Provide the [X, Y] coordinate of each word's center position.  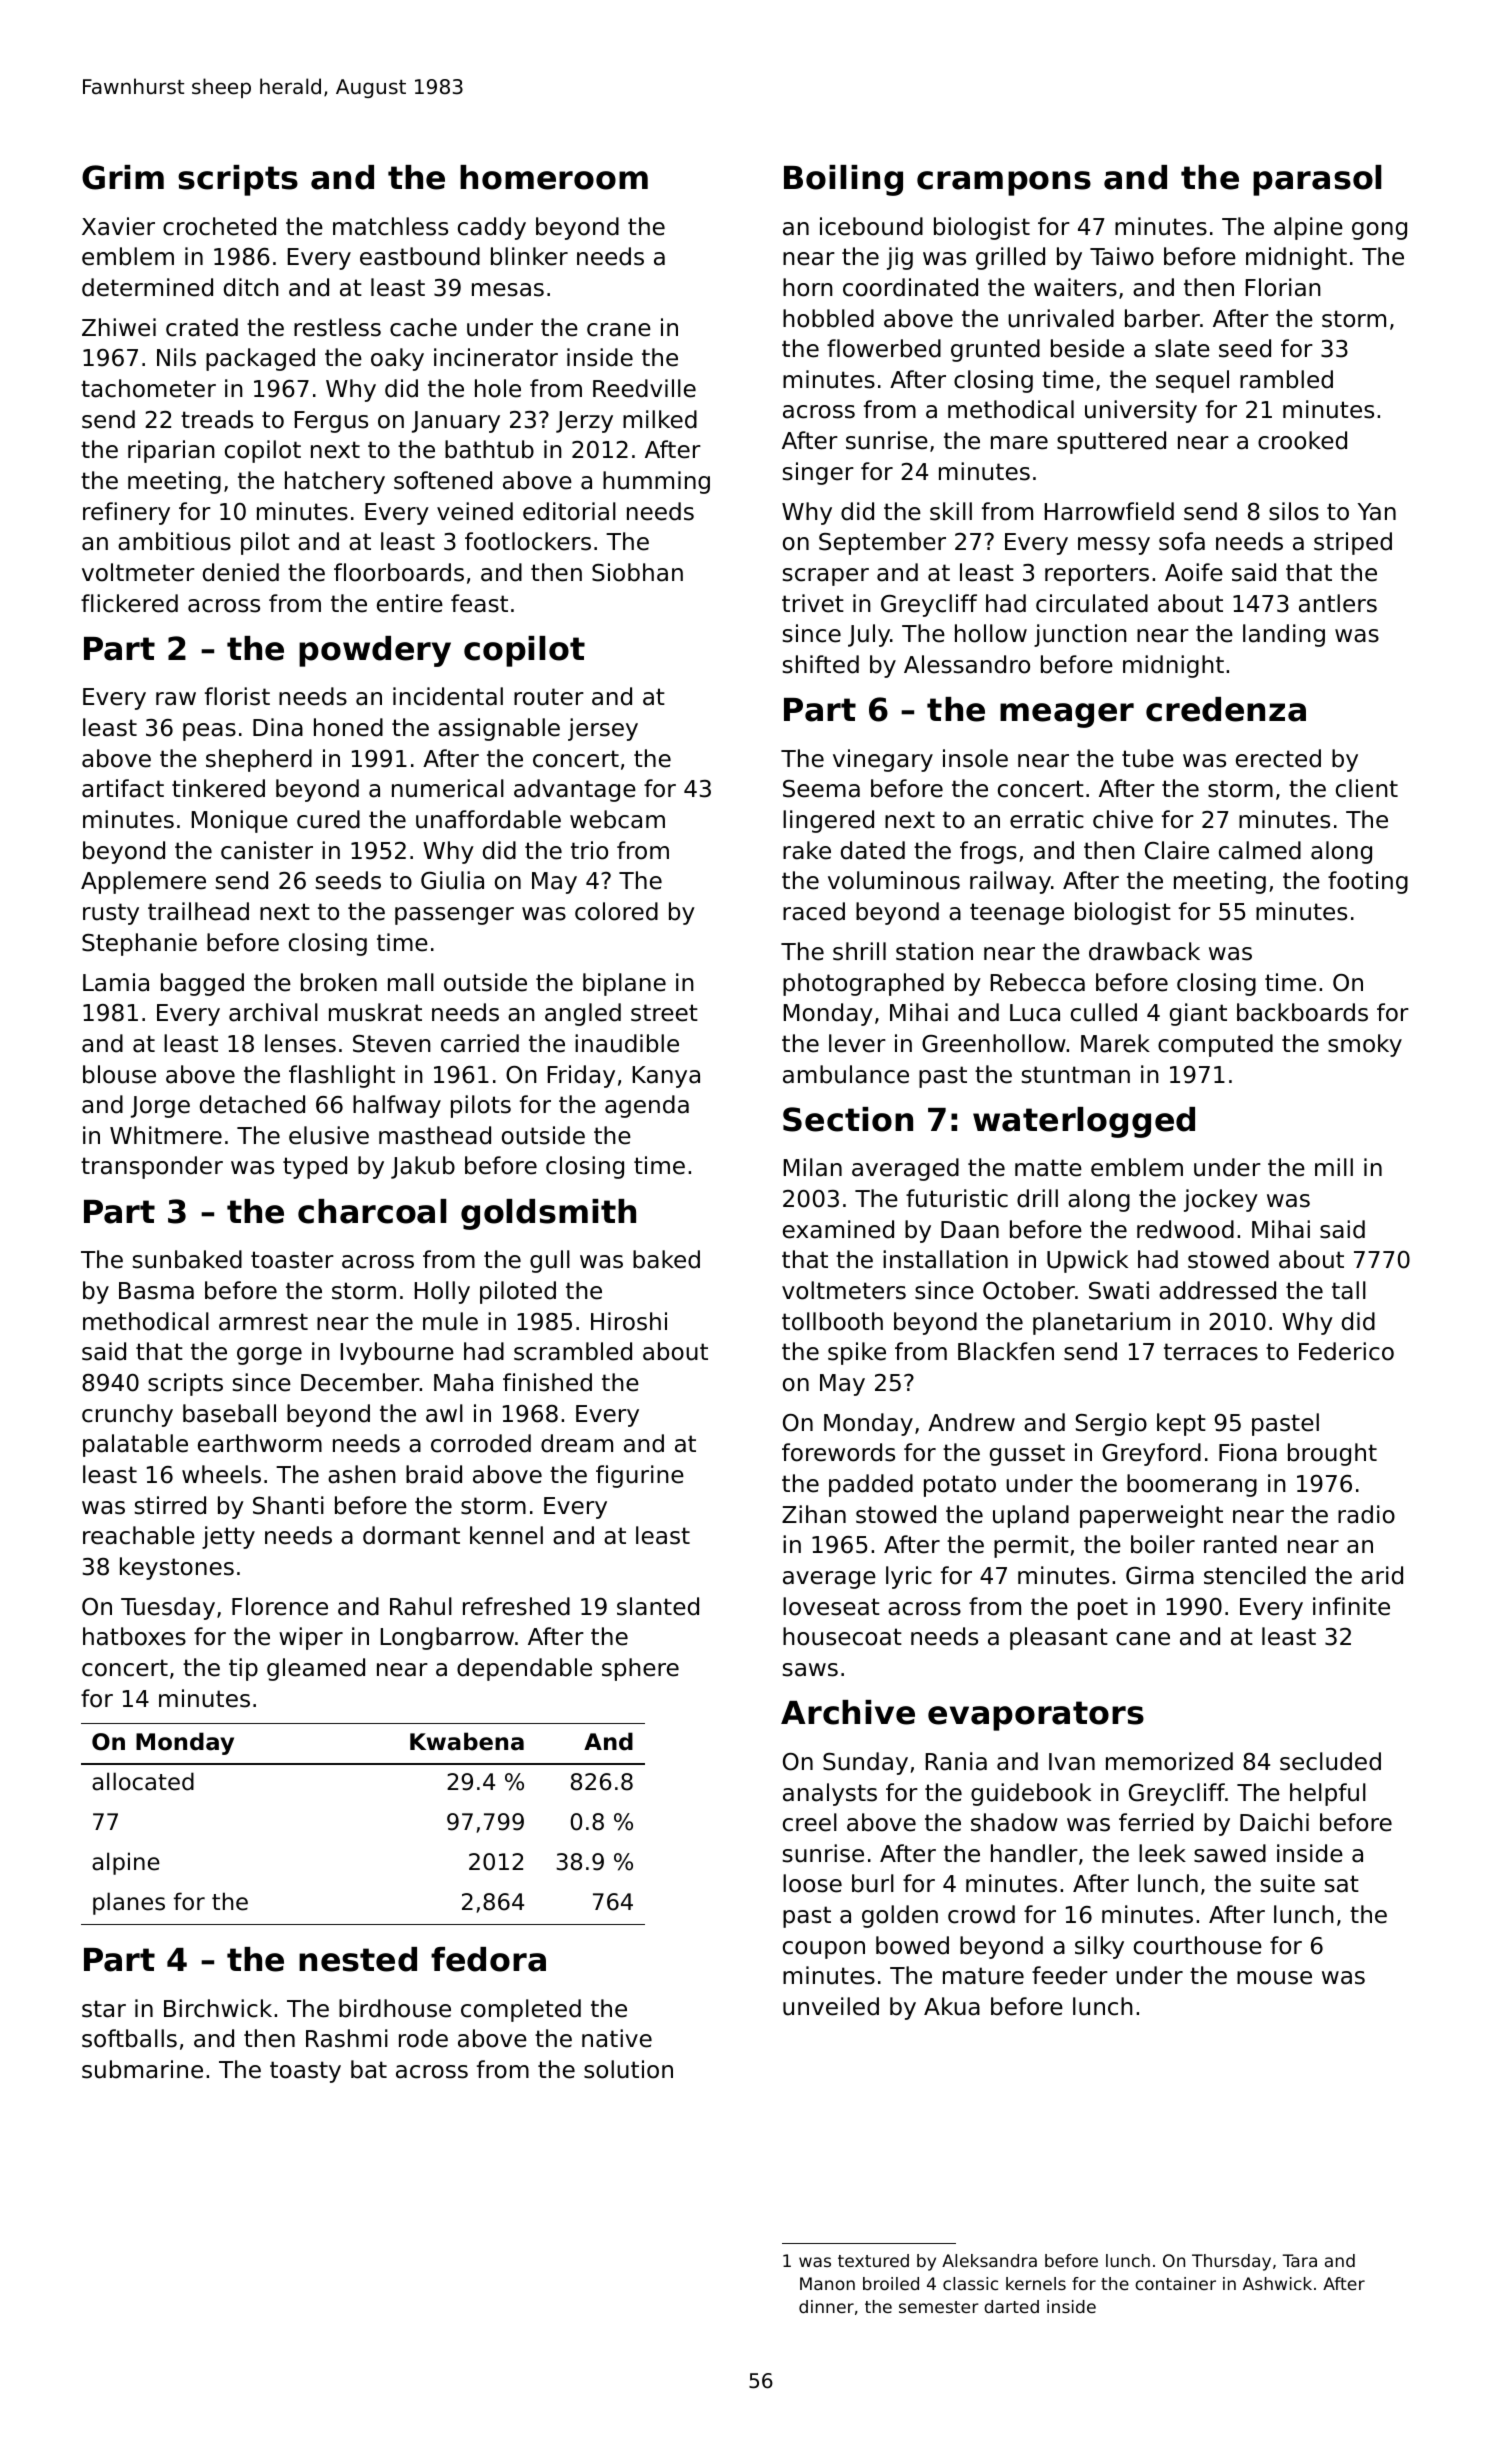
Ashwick [1277, 2283]
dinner [826, 2306]
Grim [123, 177]
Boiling [843, 180]
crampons [1004, 183]
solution [628, 2069]
